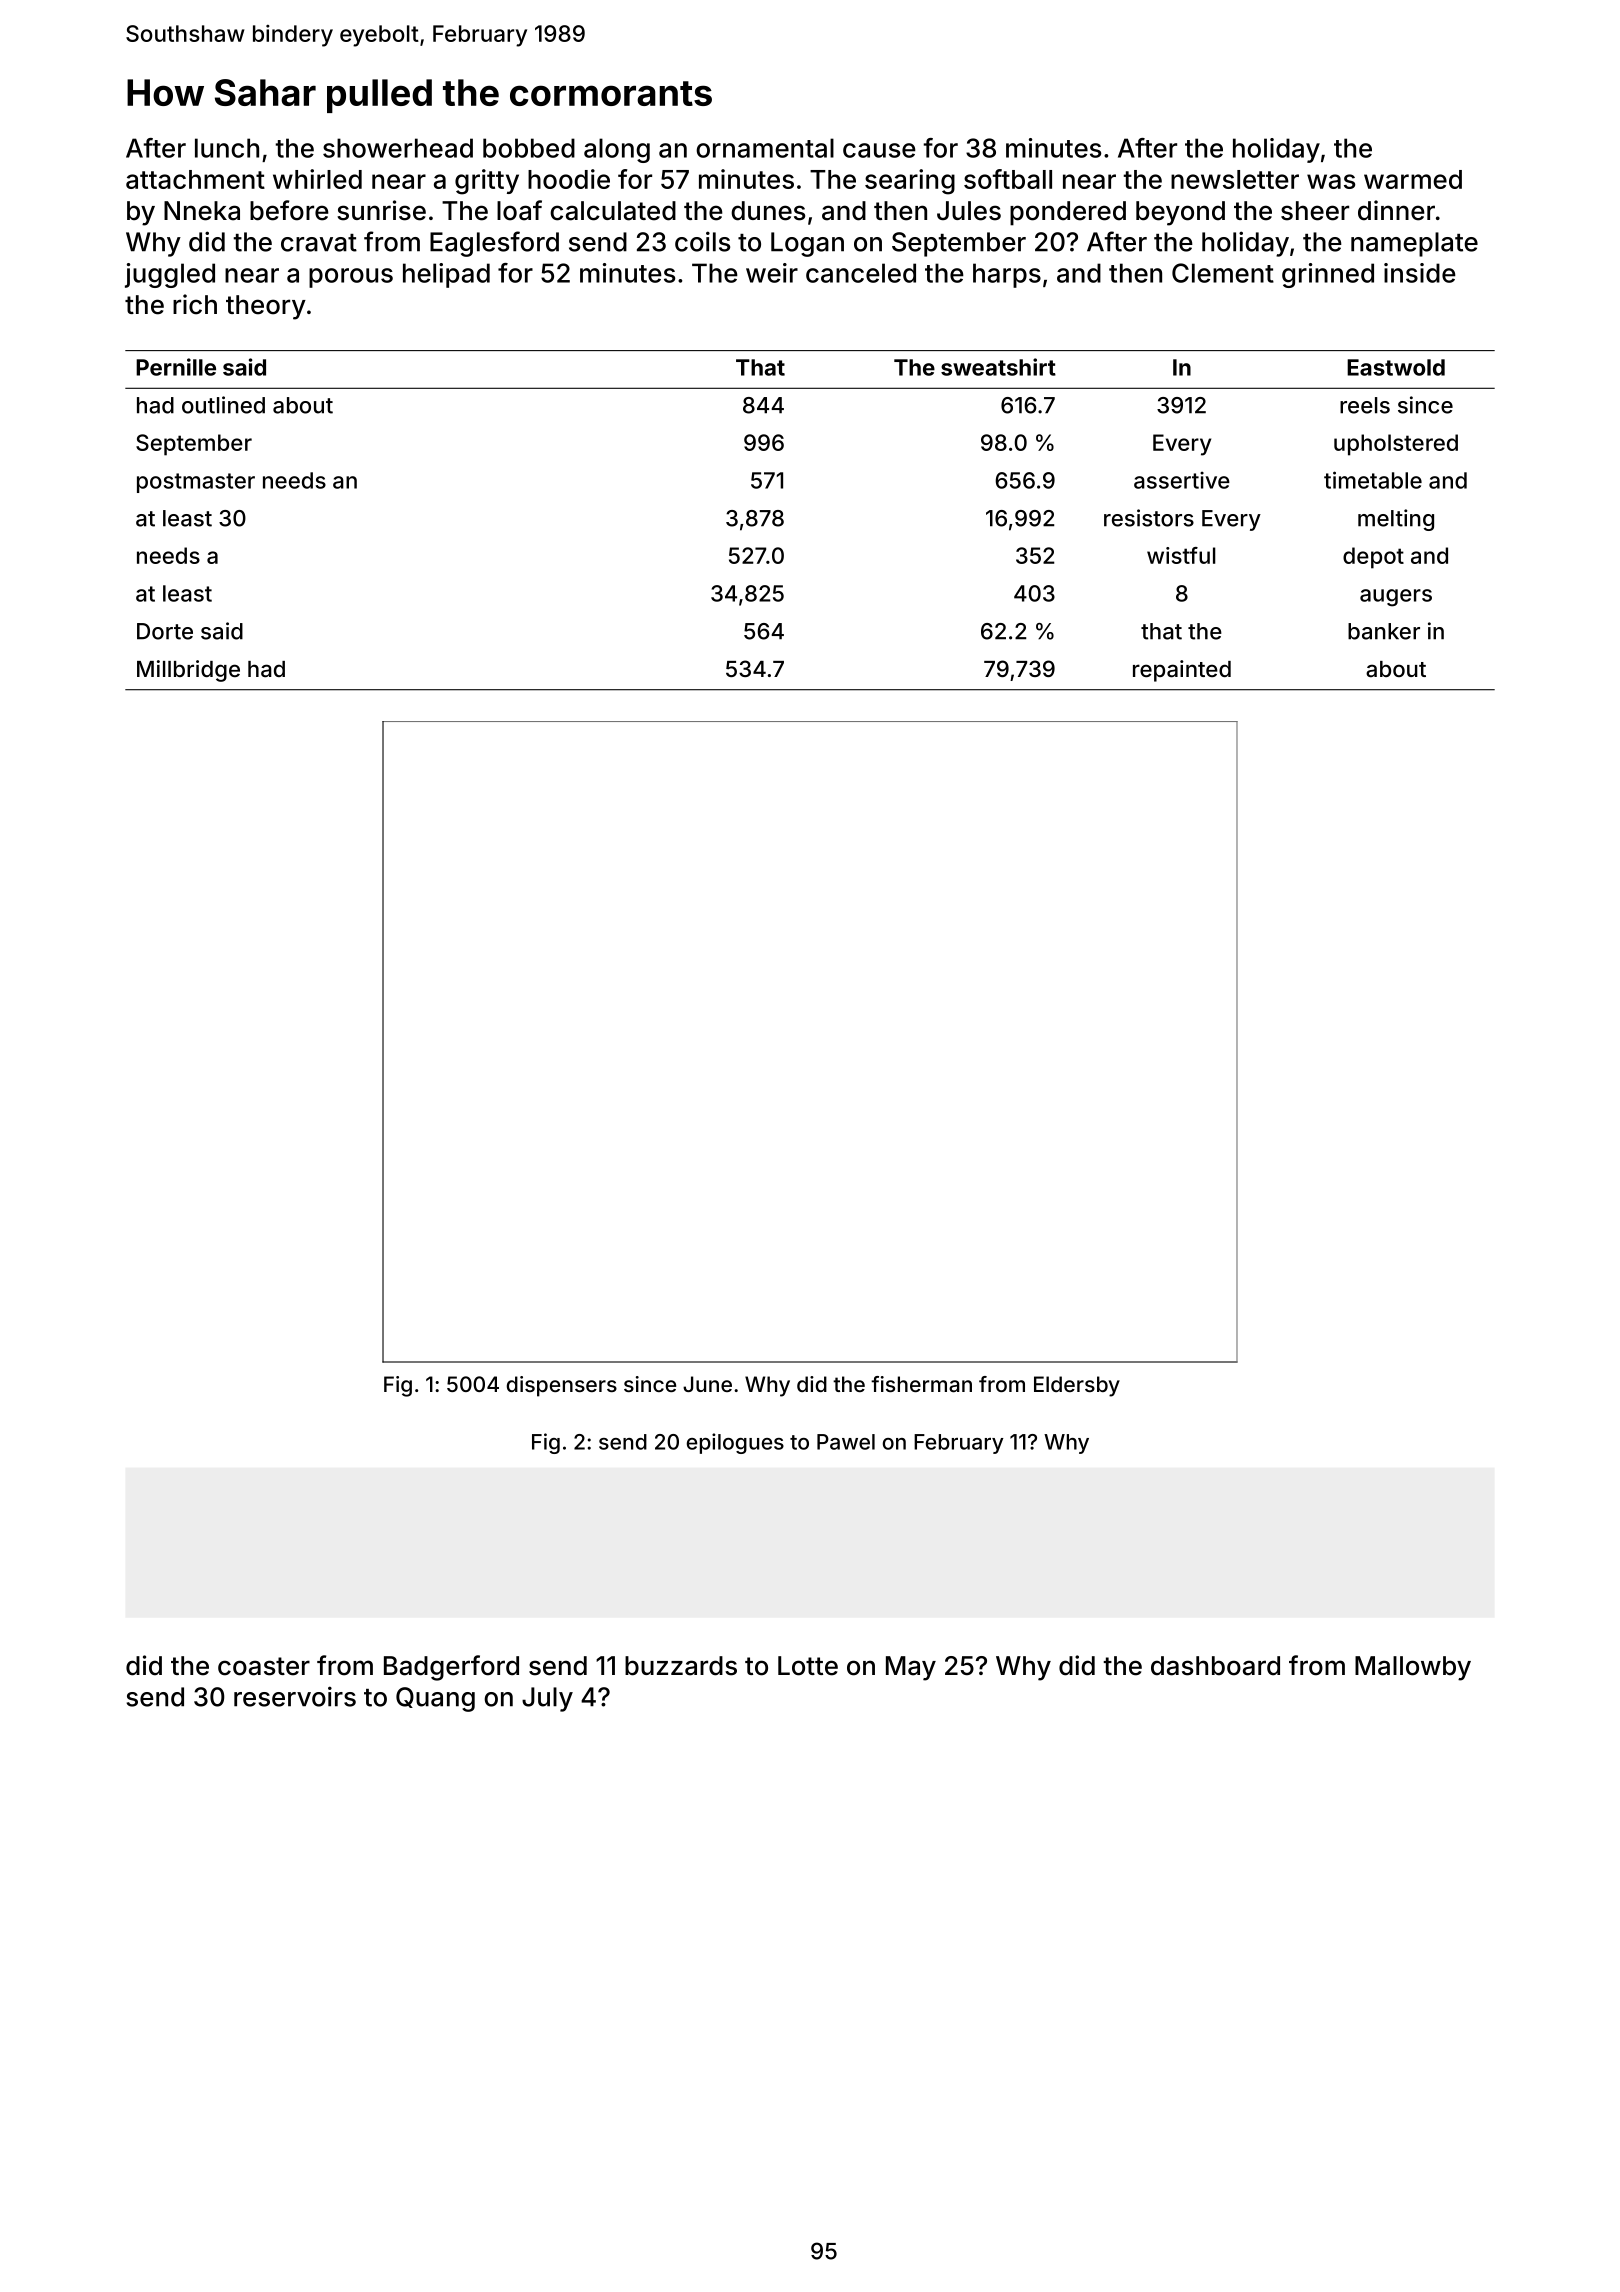 The image size is (1620, 2292). What do you see at coordinates (188, 671) in the document?
I see `Millbridge` at bounding box center [188, 671].
